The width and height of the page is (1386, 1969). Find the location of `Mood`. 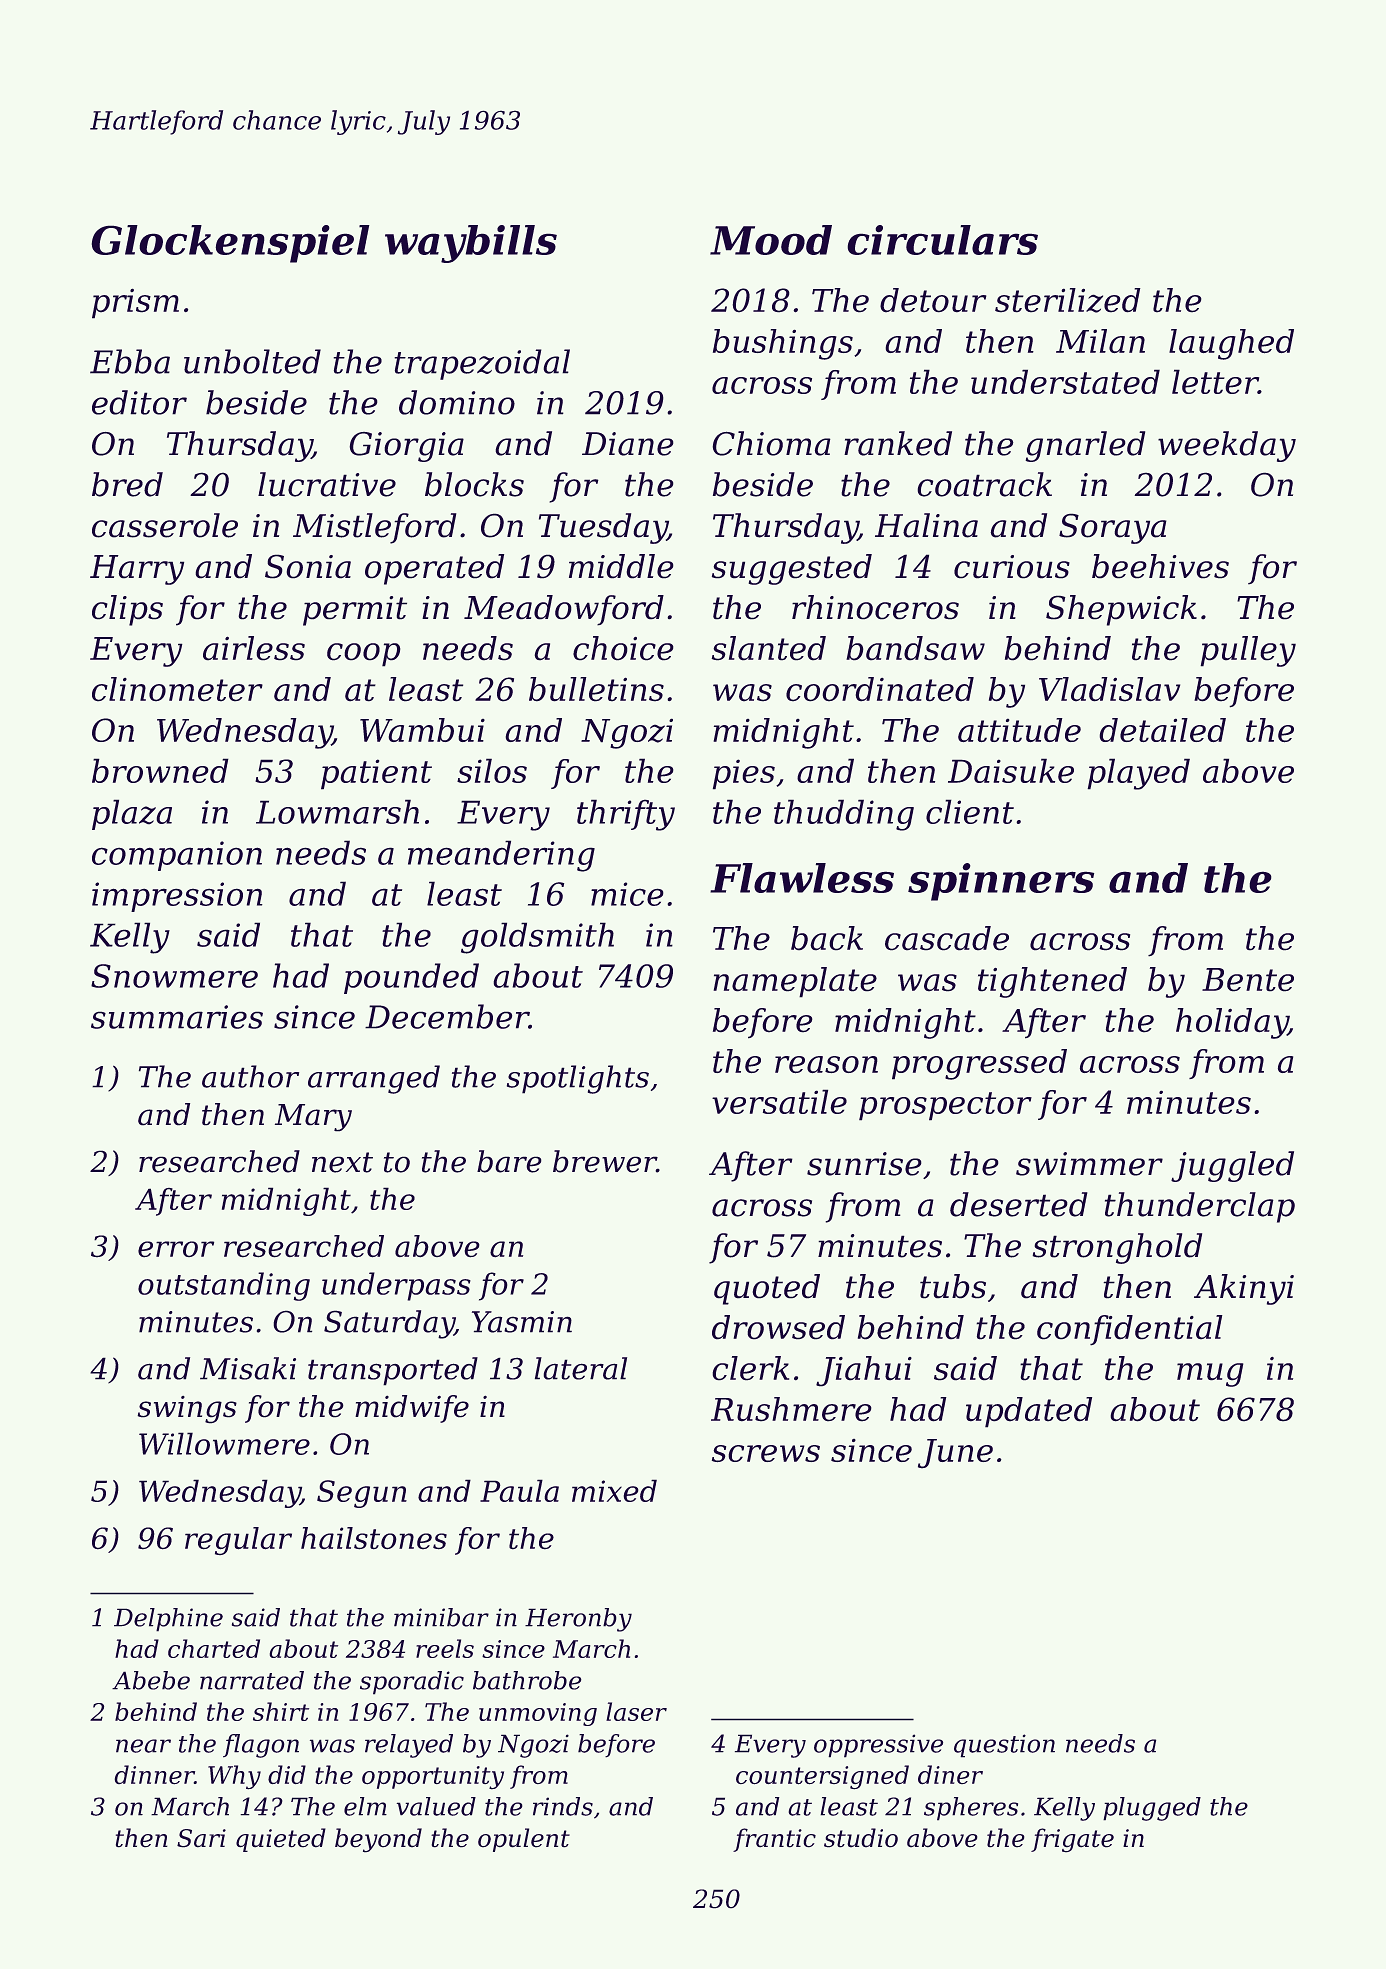

Mood is located at coordinates (771, 240).
